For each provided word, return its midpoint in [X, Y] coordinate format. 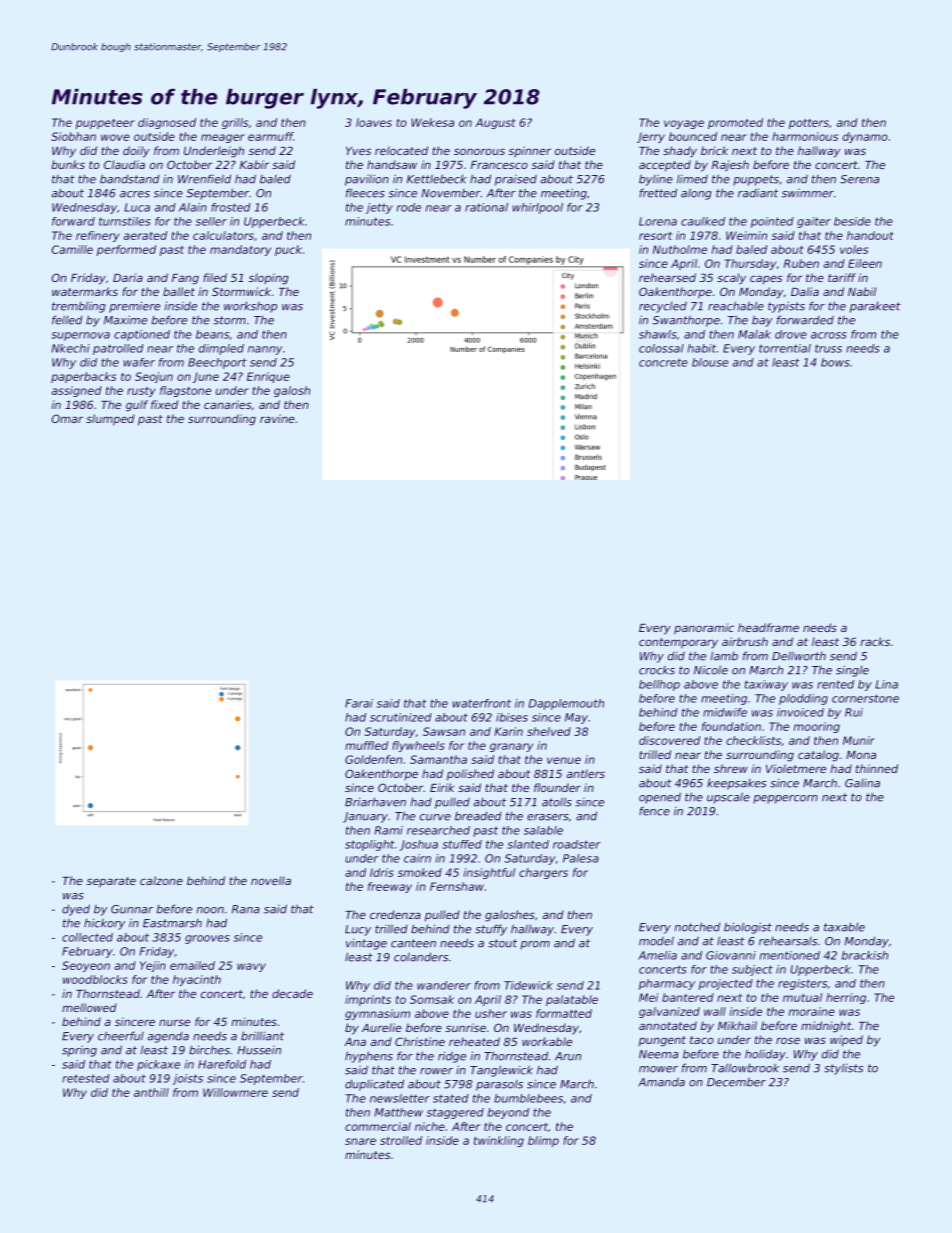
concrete [663, 362]
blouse [710, 362]
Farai [359, 703]
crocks [657, 670]
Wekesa [432, 122]
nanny [265, 350]
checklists [753, 740]
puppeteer [105, 124]
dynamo [865, 137]
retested [86, 1078]
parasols [499, 1085]
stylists [844, 1069]
